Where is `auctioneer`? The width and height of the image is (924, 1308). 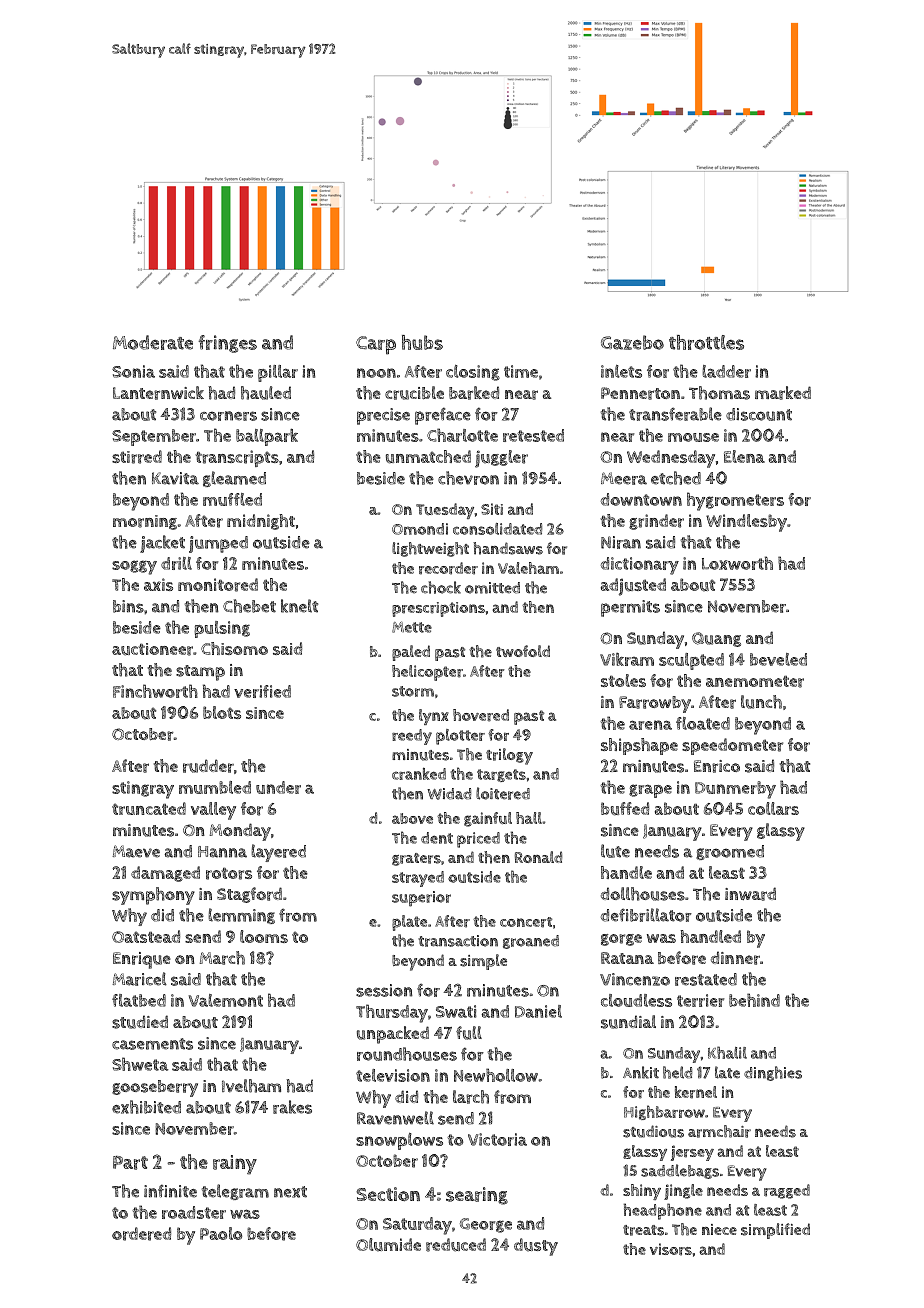
auctioneer is located at coordinates (152, 649).
